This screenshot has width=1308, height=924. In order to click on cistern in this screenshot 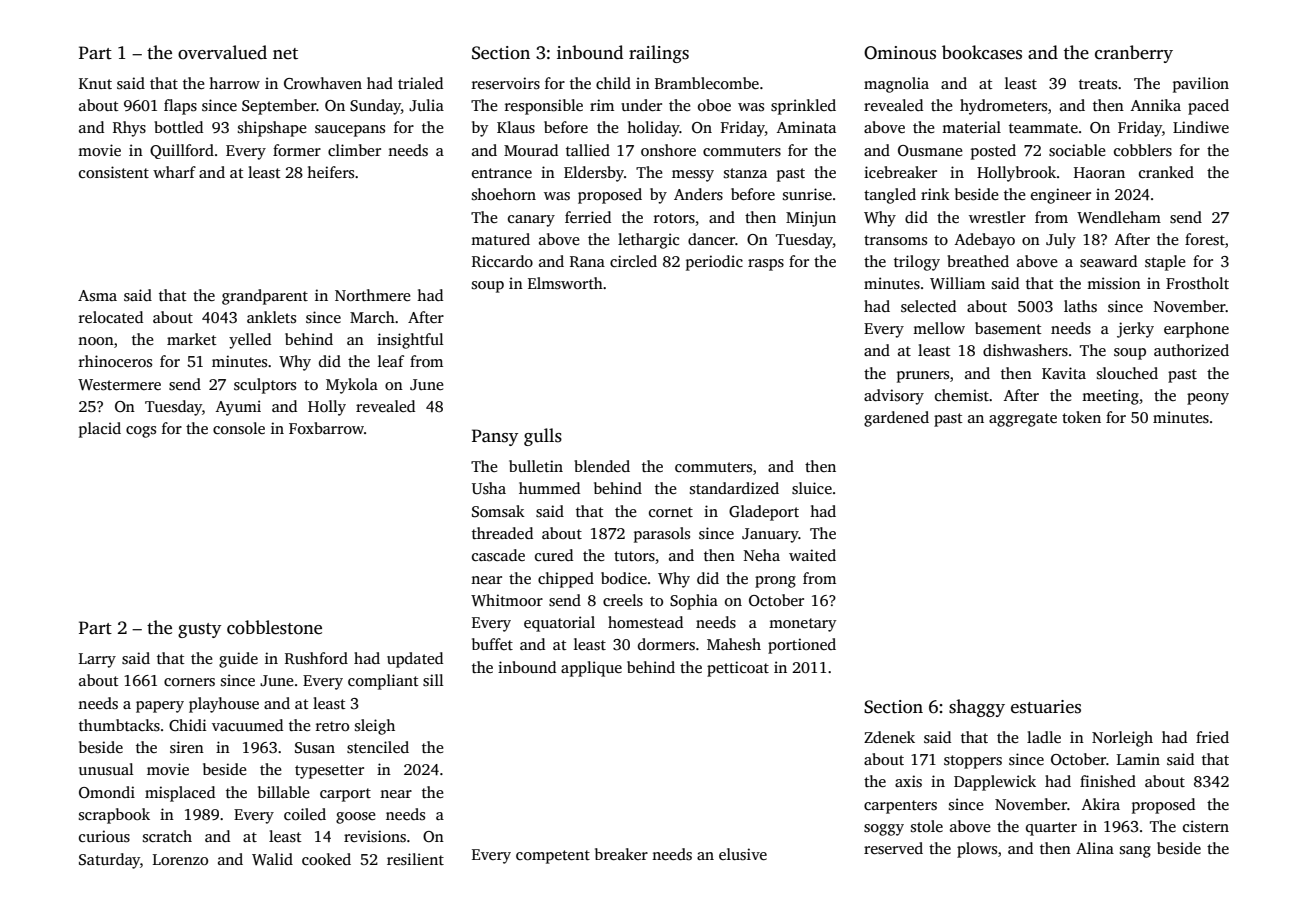, I will do `click(1206, 826)`.
